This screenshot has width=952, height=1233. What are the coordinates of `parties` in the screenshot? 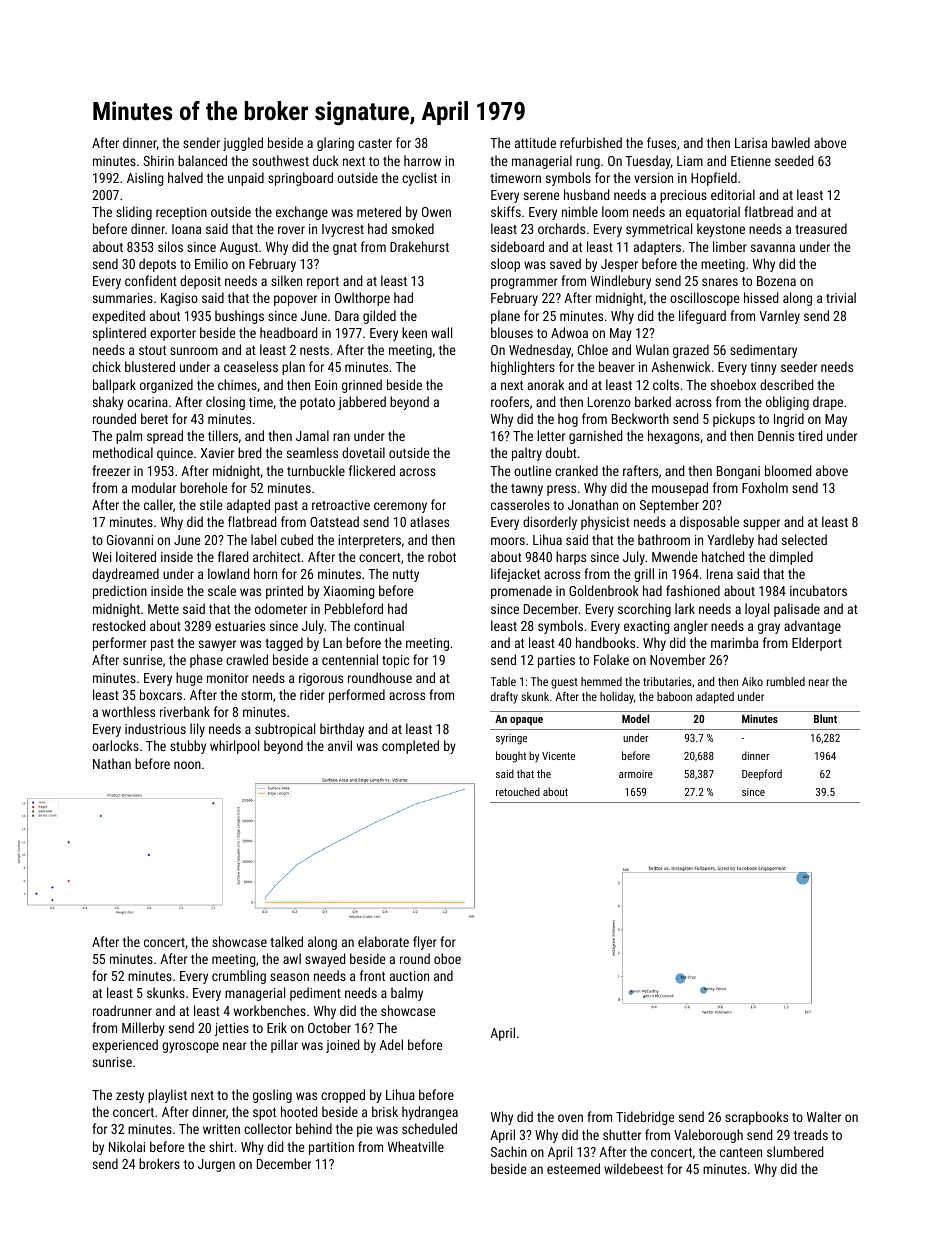 It's located at (556, 661).
